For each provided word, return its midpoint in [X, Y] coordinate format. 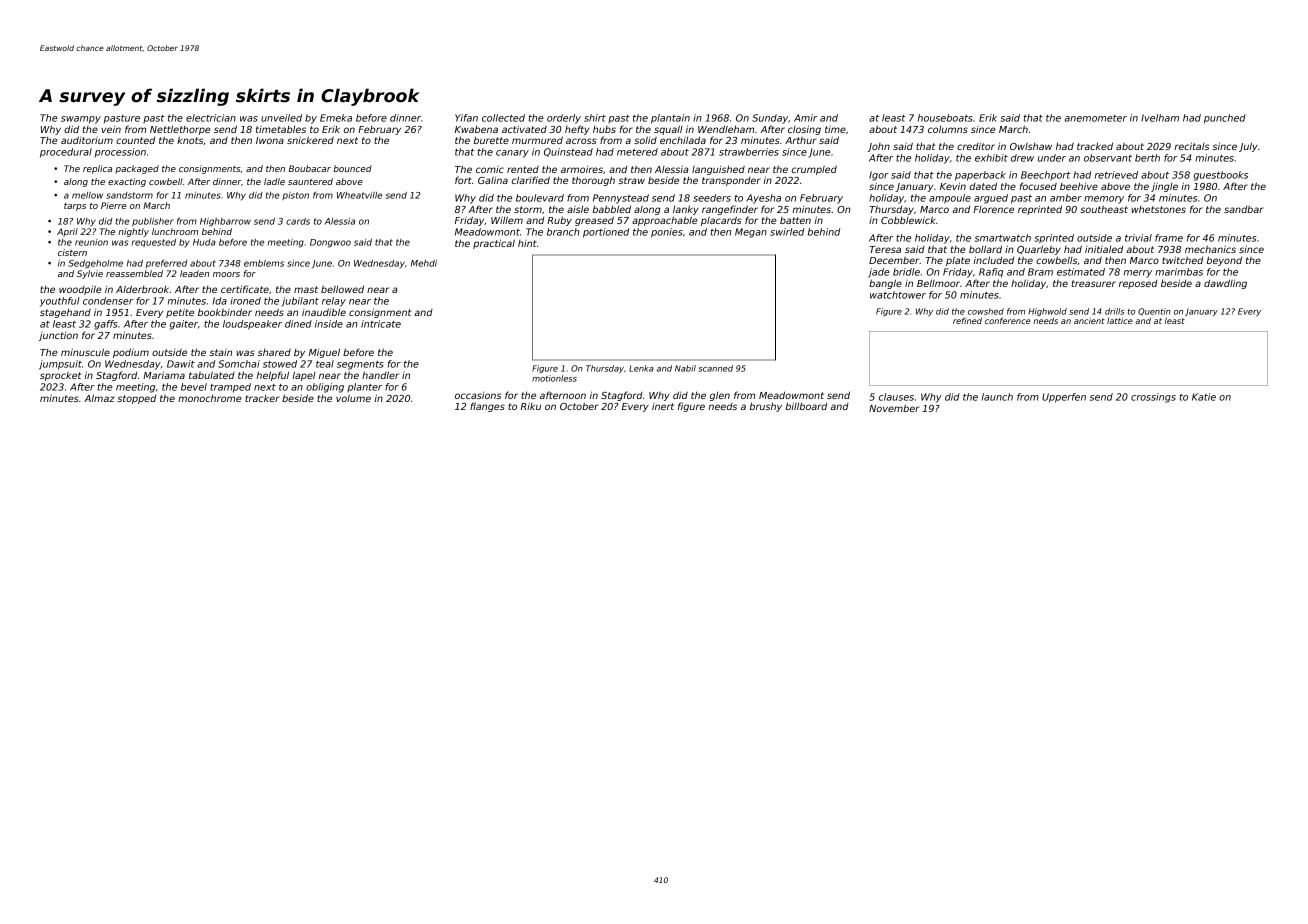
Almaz [99, 398]
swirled [787, 232]
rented [523, 169]
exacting [127, 182]
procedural [66, 153]
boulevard [540, 198]
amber [1066, 198]
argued [991, 199]
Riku [531, 406]
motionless [554, 378]
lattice [1120, 321]
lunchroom [175, 231]
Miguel [324, 353]
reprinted [1040, 210]
